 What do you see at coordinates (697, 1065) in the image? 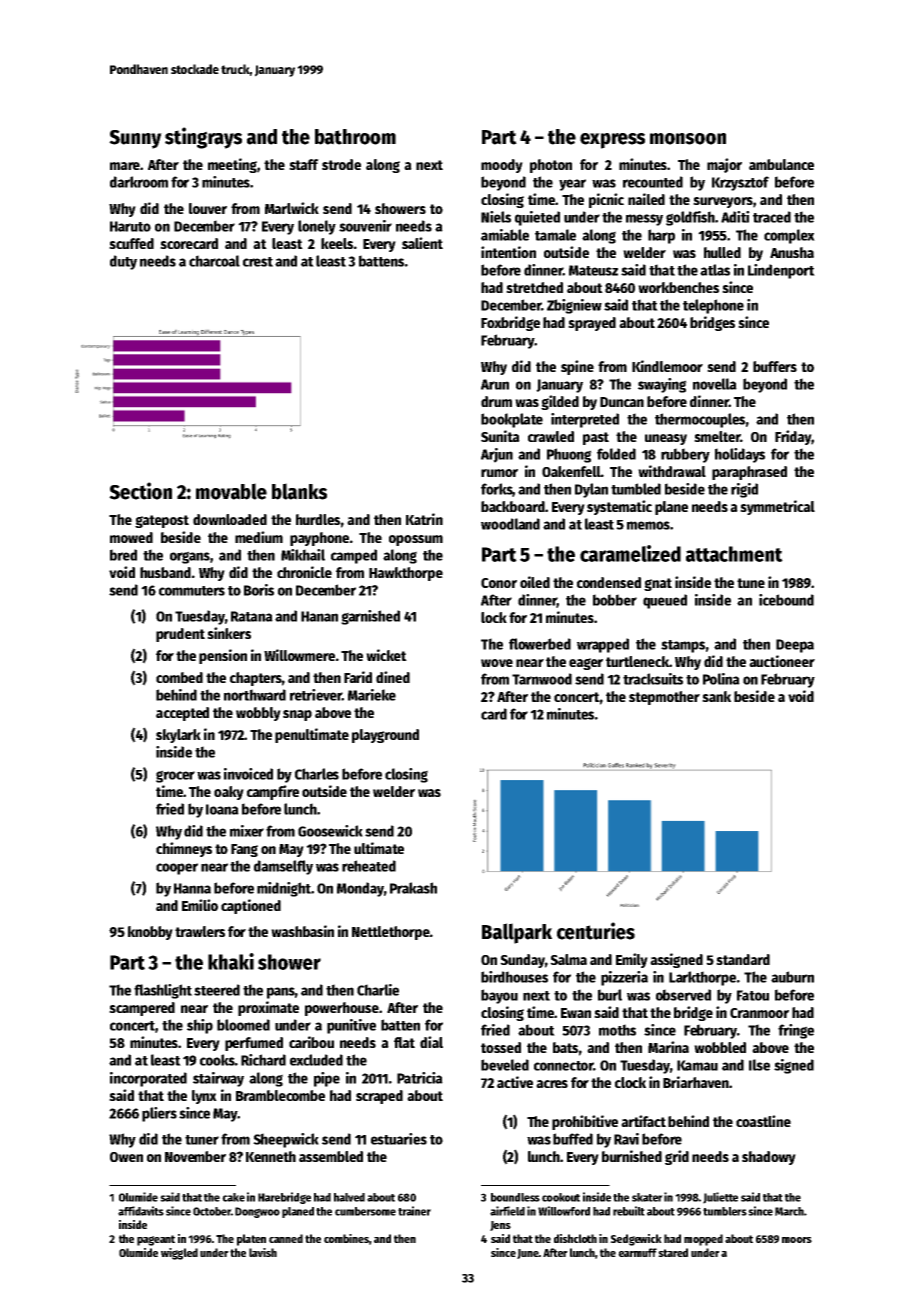
I see `Kamau` at bounding box center [697, 1065].
